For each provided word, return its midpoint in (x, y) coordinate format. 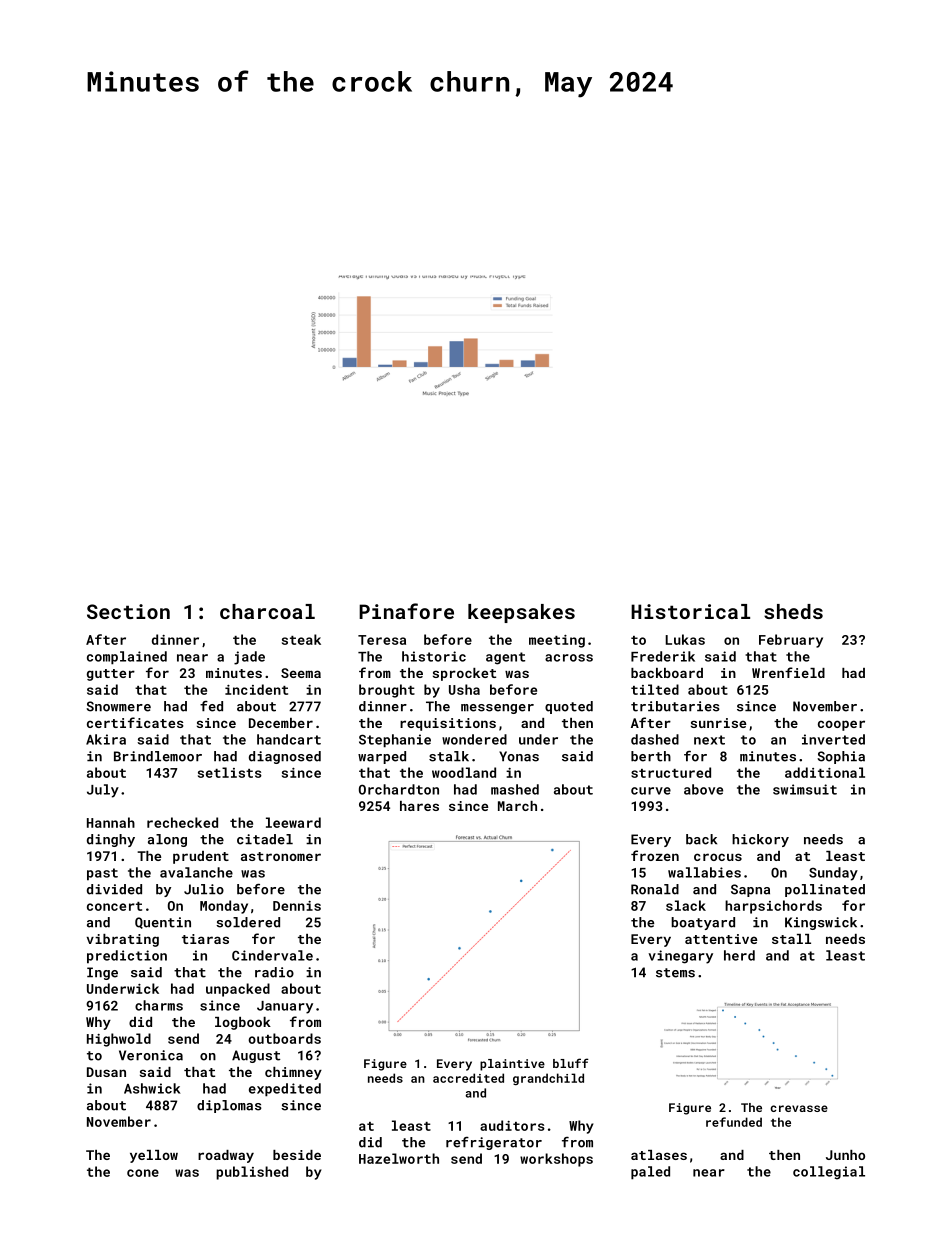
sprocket (464, 674)
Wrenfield (788, 672)
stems (675, 973)
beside (297, 1155)
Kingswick (821, 923)
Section (128, 611)
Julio (204, 889)
